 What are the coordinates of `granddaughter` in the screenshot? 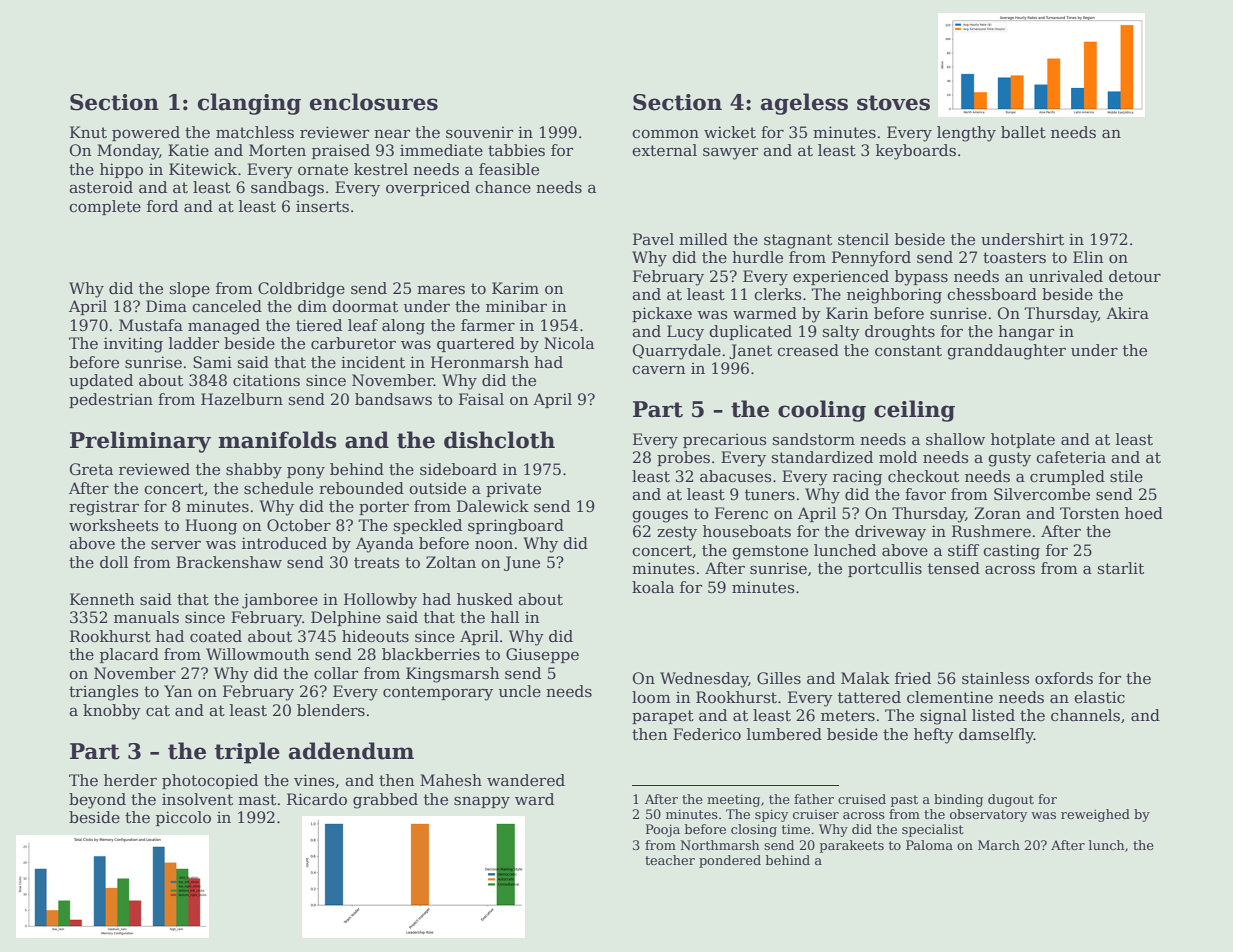 It's located at (1006, 352).
